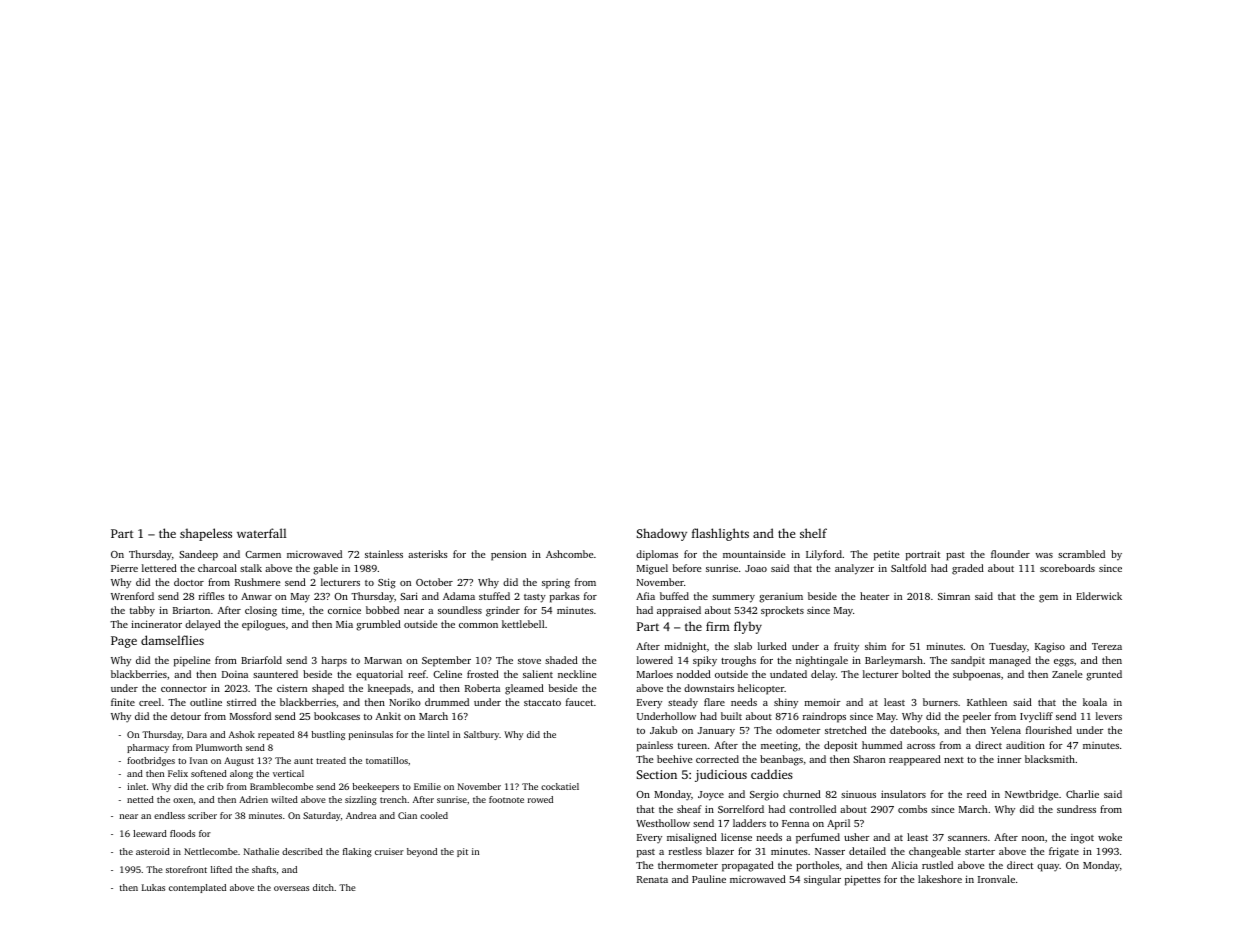 The image size is (1233, 952). Describe the element at coordinates (1044, 555) in the screenshot. I see `was` at that location.
